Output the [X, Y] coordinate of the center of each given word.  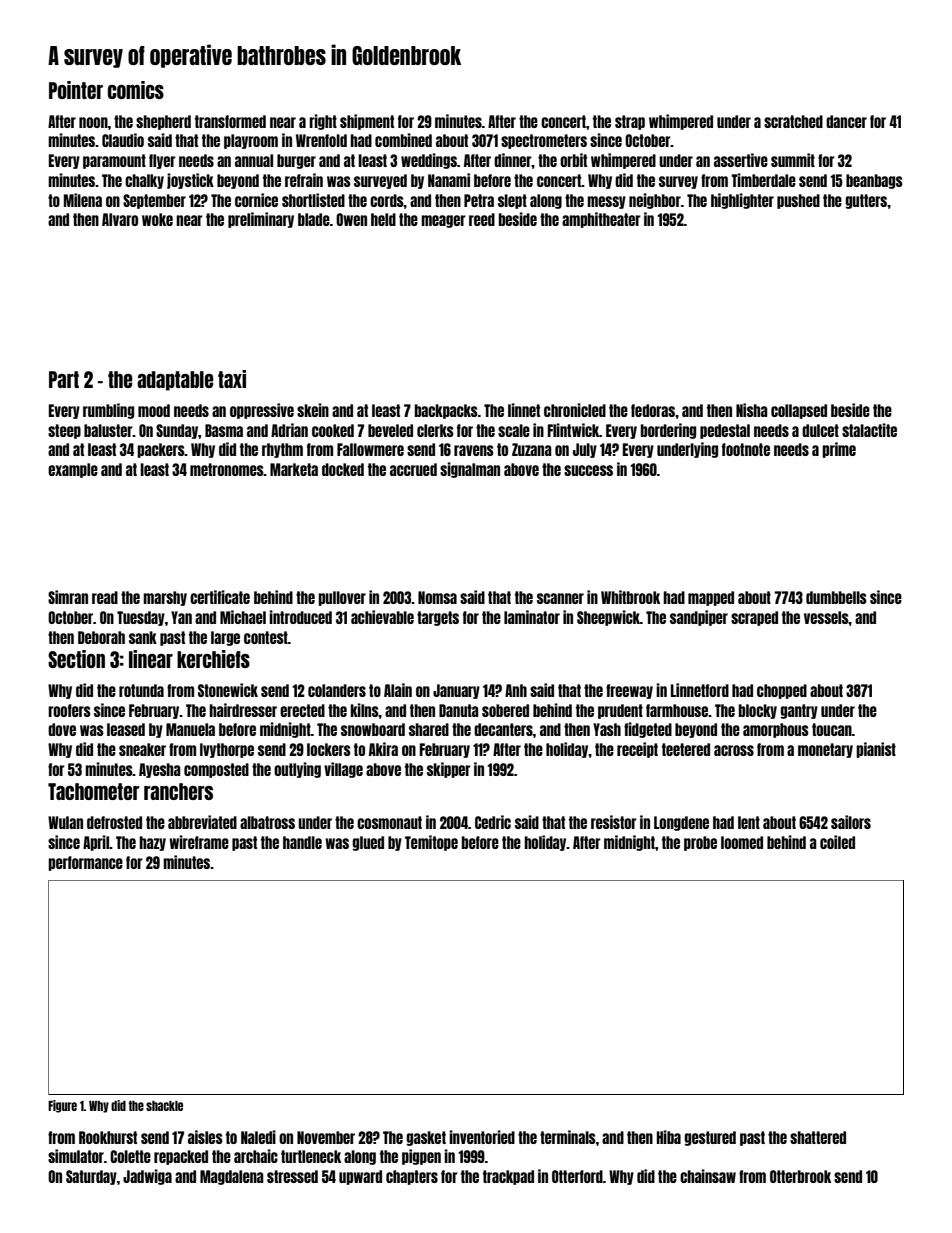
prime [839, 450]
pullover [342, 598]
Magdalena [232, 1177]
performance [85, 863]
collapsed [799, 411]
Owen [351, 219]
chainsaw [708, 1176]
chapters [412, 1177]
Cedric [493, 822]
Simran [68, 597]
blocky [758, 711]
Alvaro [120, 219]
